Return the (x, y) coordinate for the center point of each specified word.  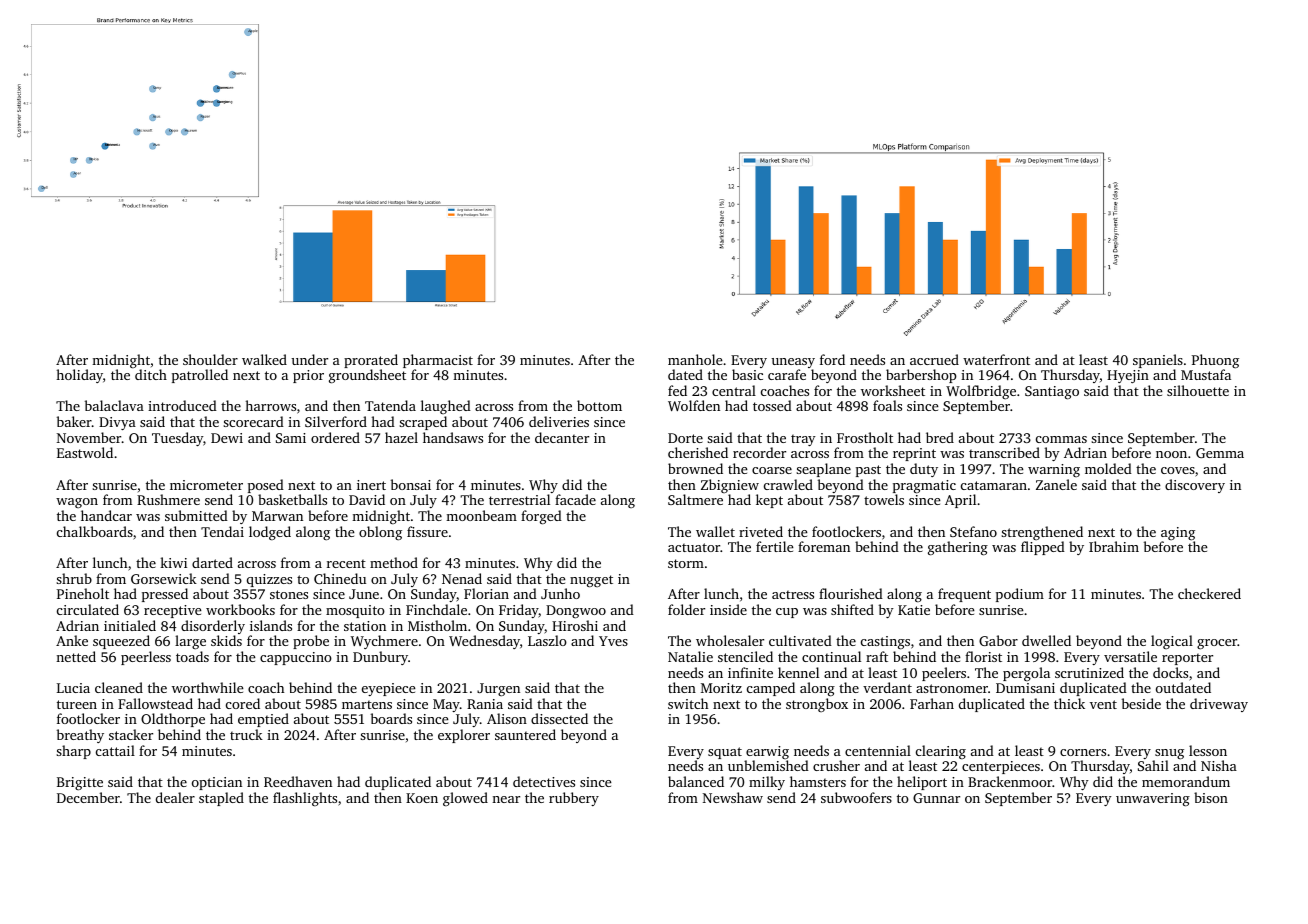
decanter (562, 437)
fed (677, 390)
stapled (221, 799)
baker (74, 421)
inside (728, 609)
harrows (270, 405)
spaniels (1158, 361)
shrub (74, 578)
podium (1020, 595)
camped (771, 689)
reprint (914, 454)
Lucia (73, 688)
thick (1069, 703)
